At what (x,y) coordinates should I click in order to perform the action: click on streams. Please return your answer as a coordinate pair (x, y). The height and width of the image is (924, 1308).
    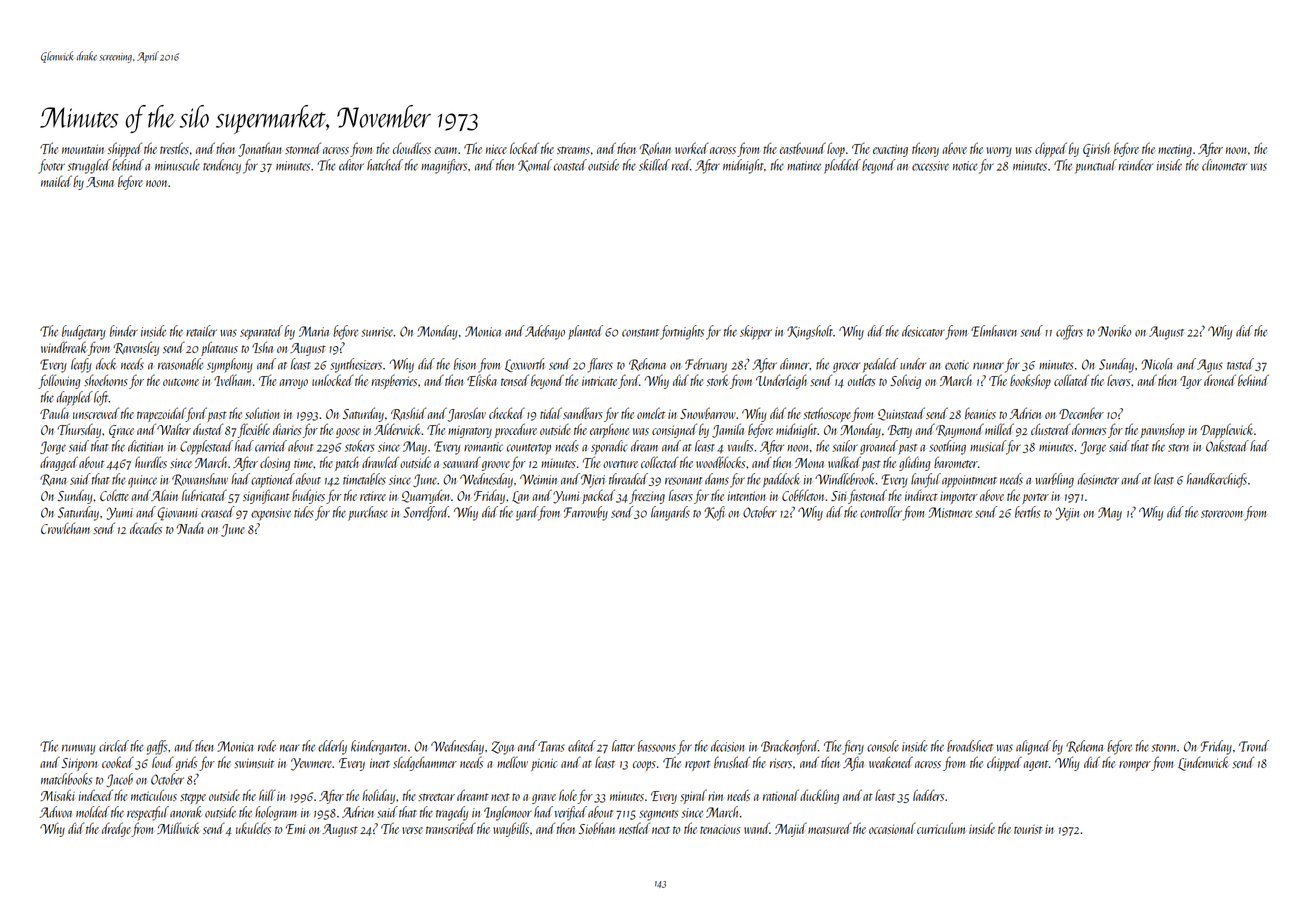
    Looking at the image, I should click on (573, 150).
